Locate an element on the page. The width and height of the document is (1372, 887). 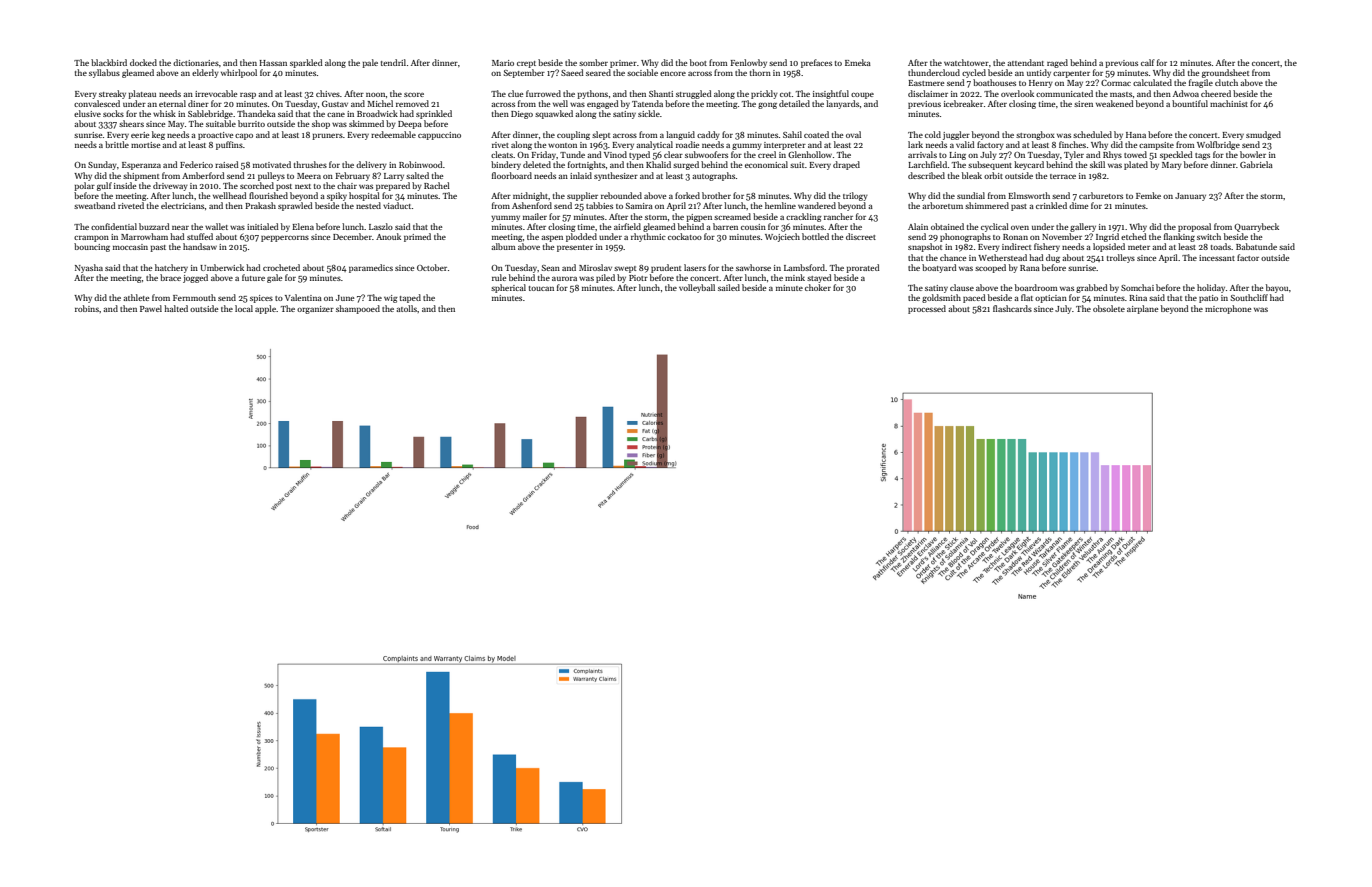
album is located at coordinates (504, 246).
